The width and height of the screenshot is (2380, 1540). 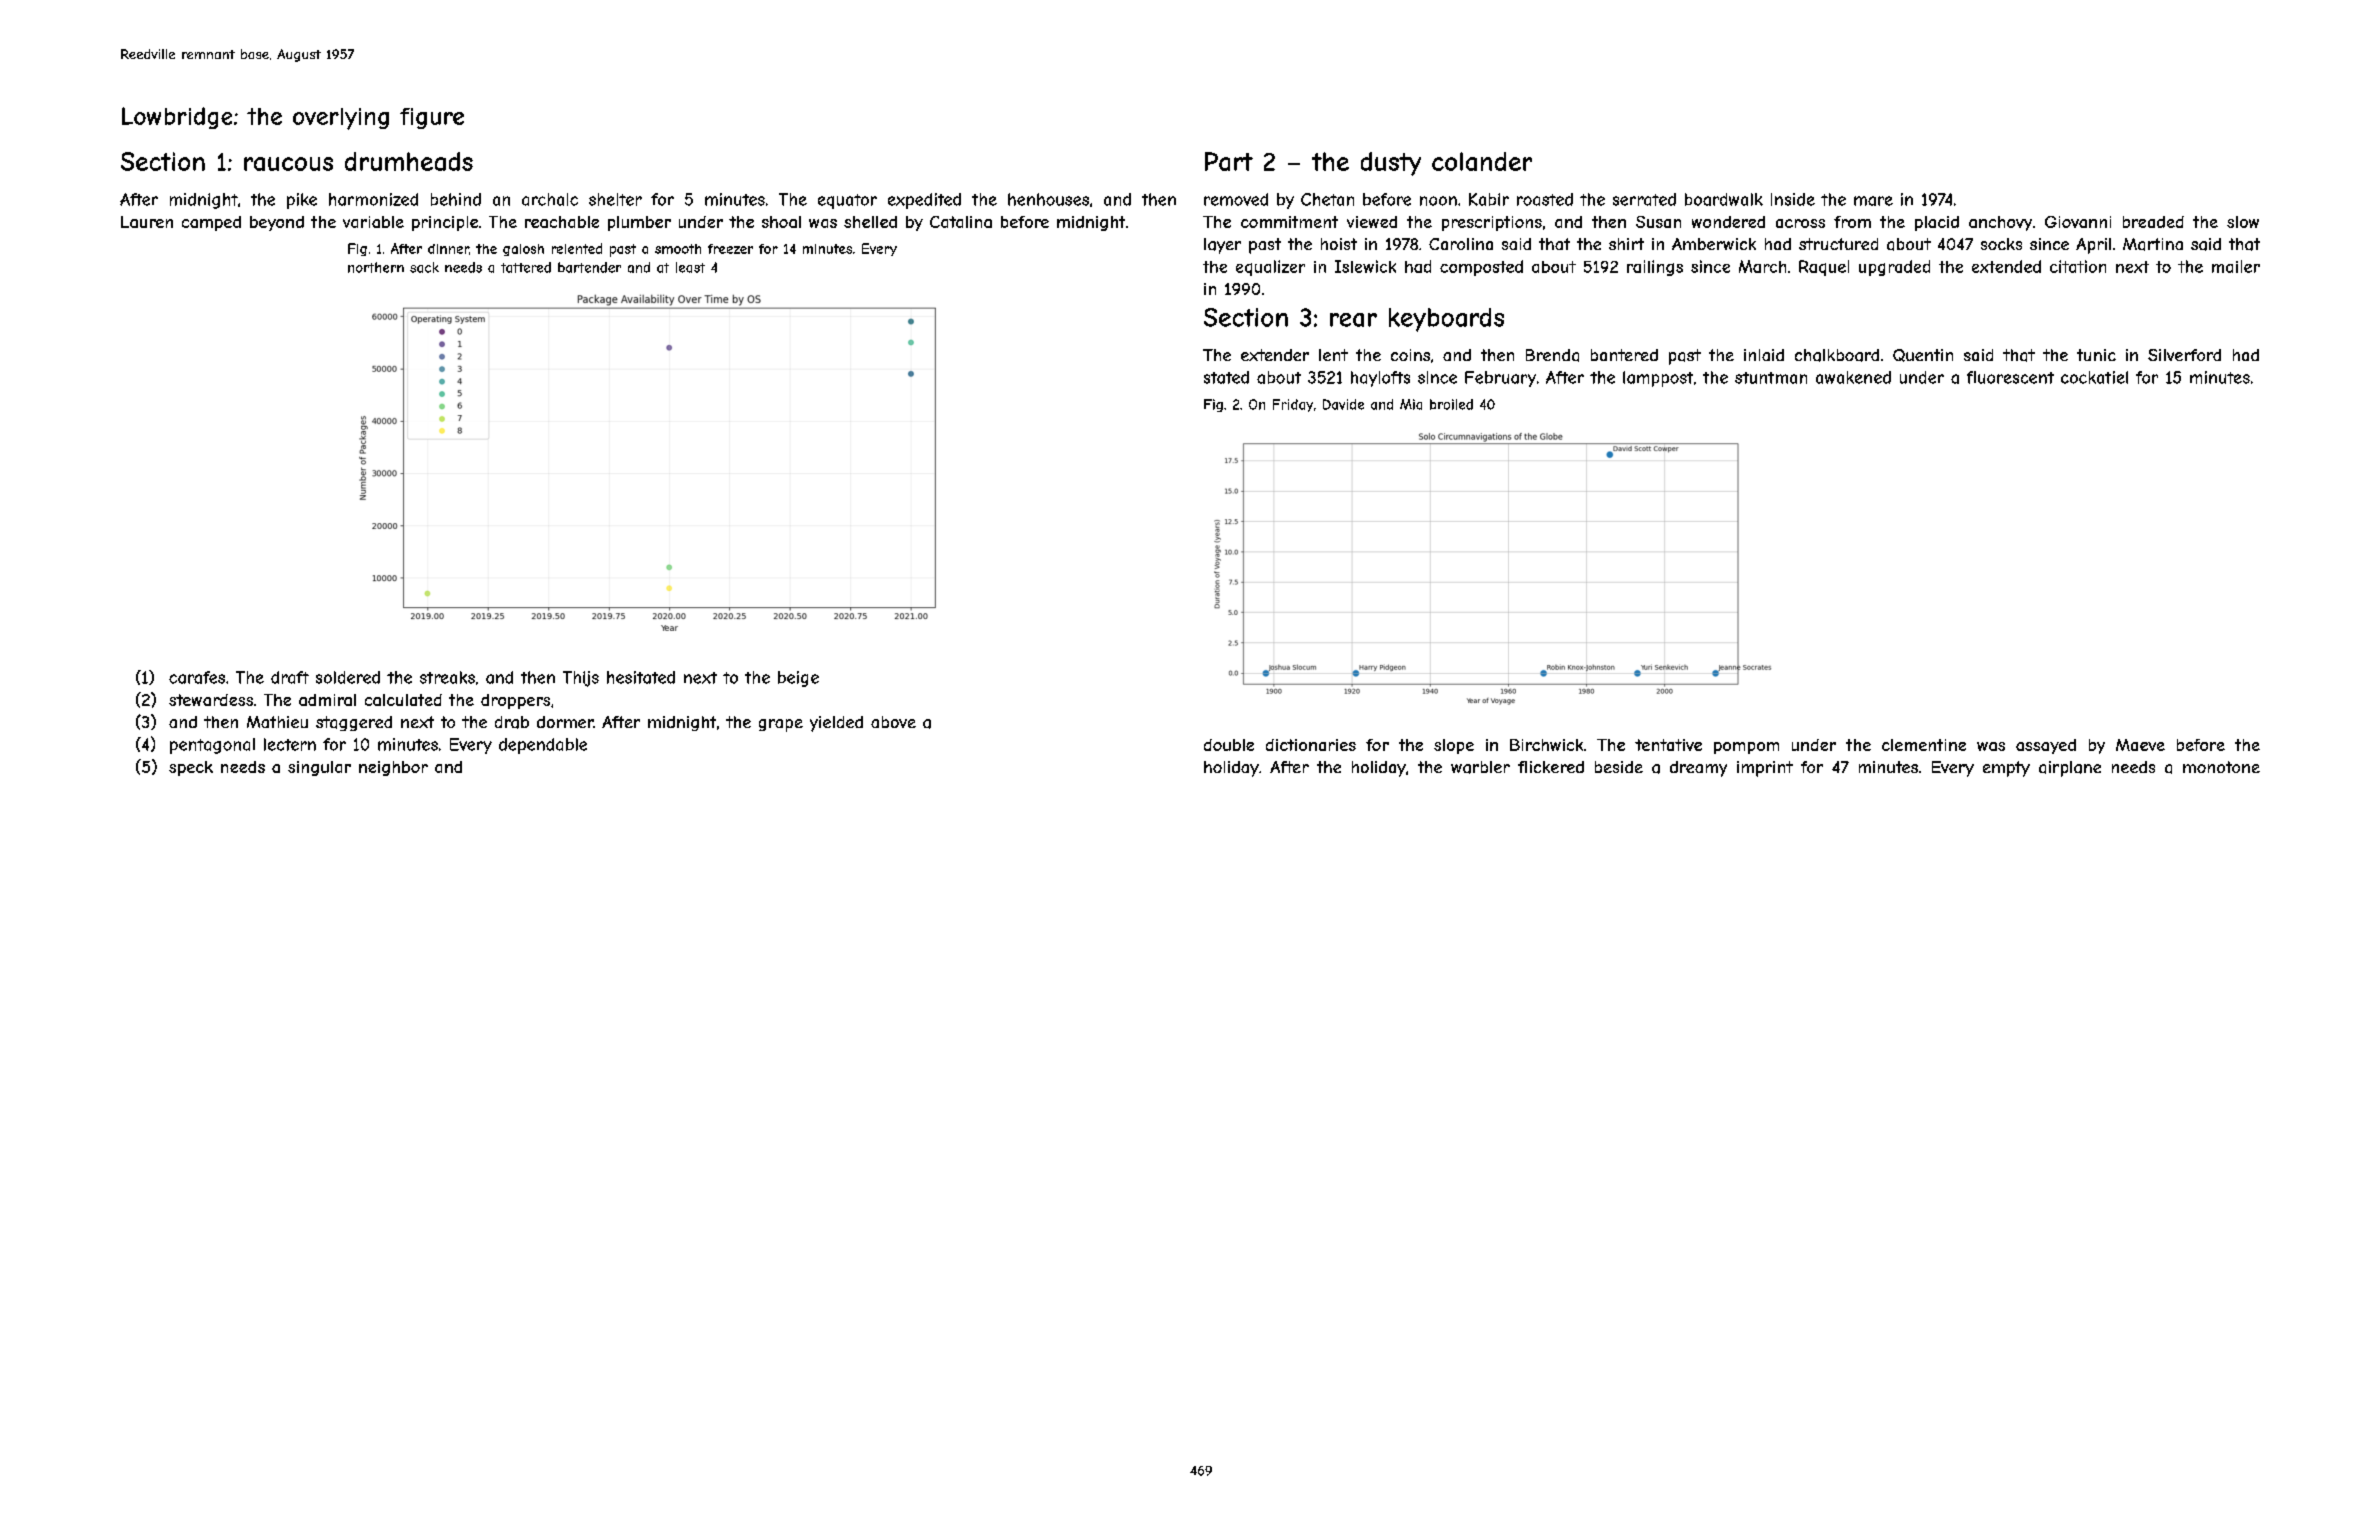 I want to click on broiled, so click(x=1451, y=404).
